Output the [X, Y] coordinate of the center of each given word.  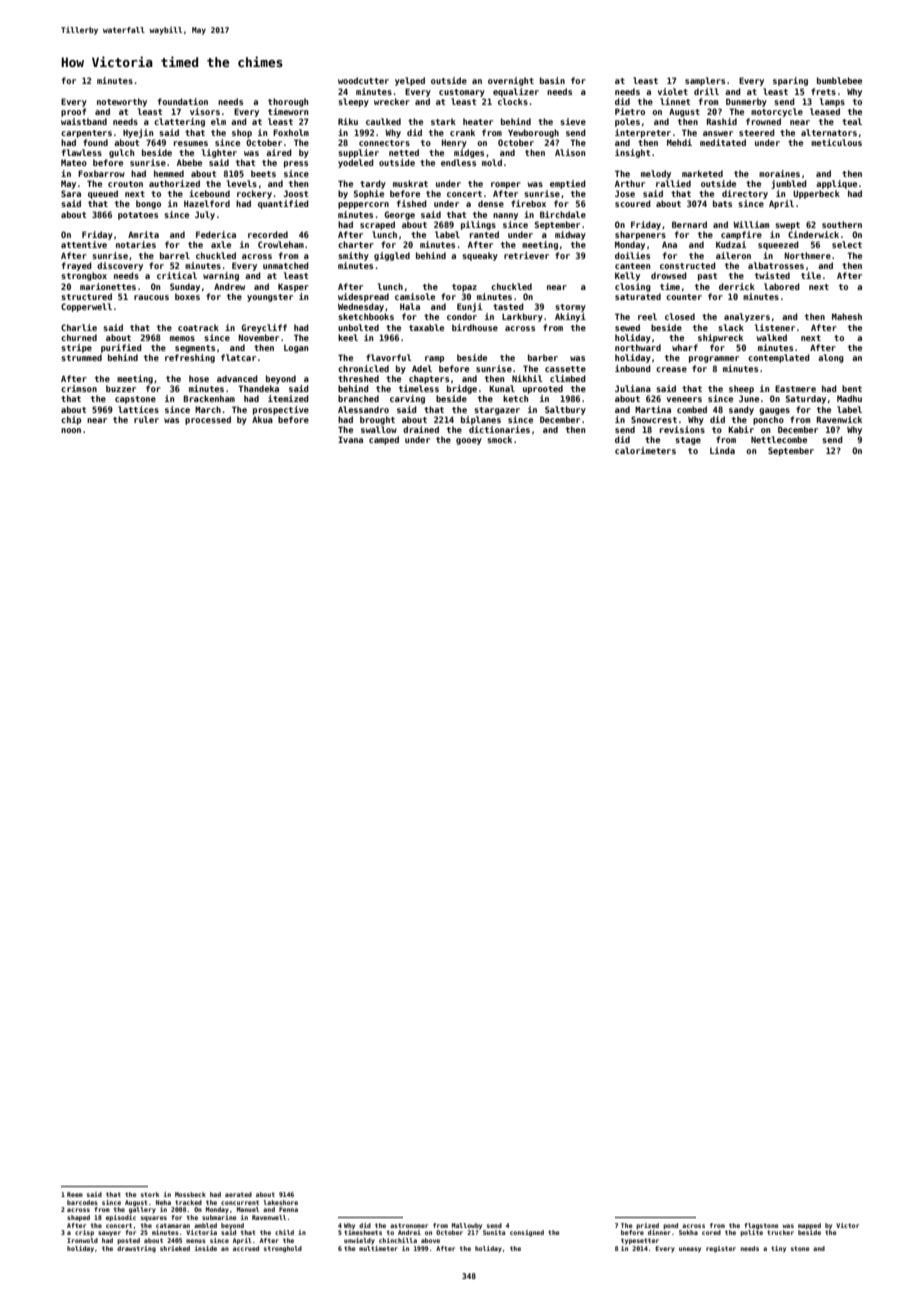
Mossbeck [190, 1194]
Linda [722, 450]
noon [71, 430]
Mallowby [467, 1226]
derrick [737, 286]
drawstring [136, 1249]
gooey [469, 441]
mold [492, 162]
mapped [809, 1226]
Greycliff [264, 328]
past [707, 277]
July [205, 215]
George [399, 215]
